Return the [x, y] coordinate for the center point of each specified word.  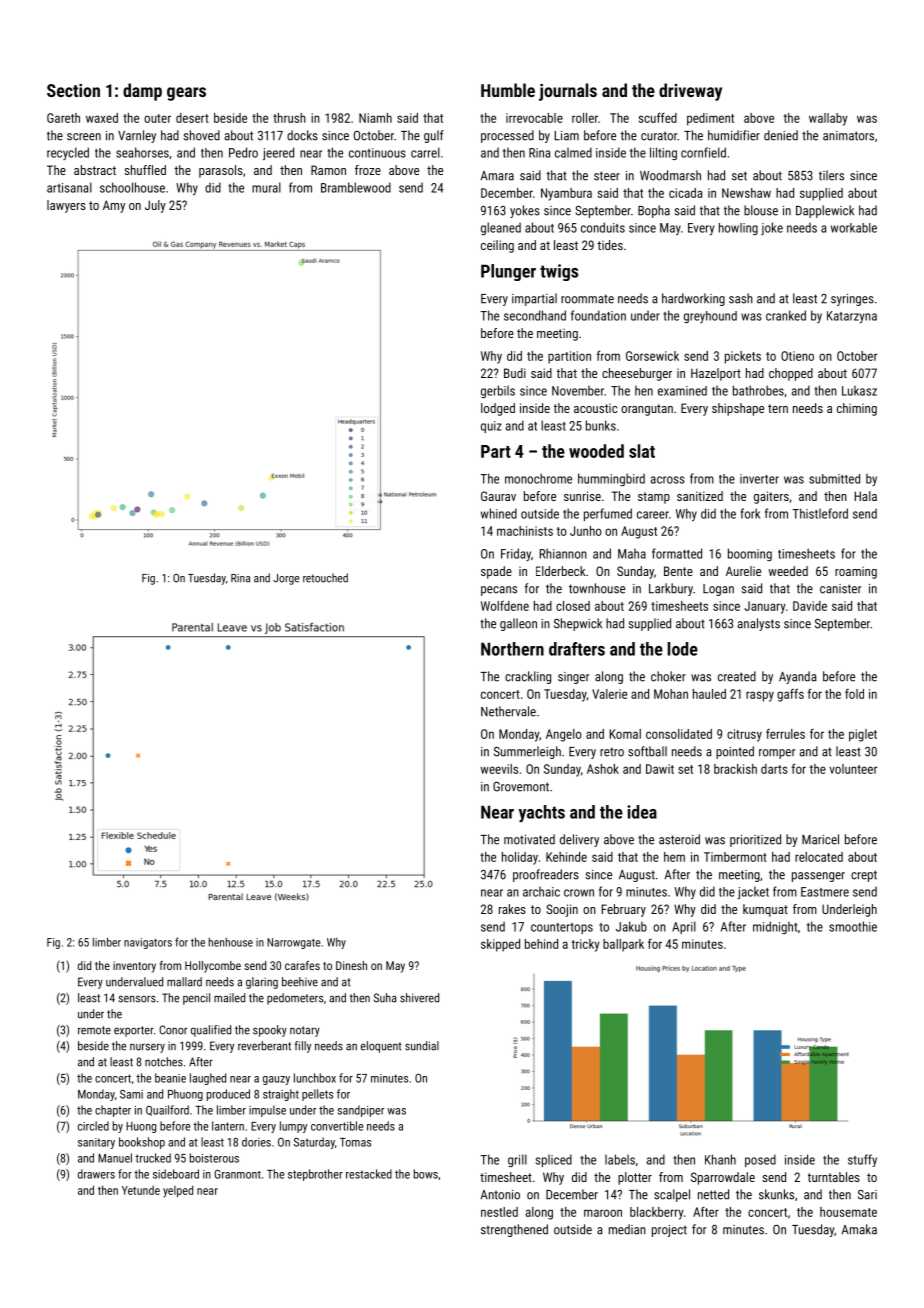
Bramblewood [356, 187]
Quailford [167, 1110]
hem [674, 857]
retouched [325, 578]
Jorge [286, 579]
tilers [831, 175]
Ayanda [797, 677]
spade [496, 572]
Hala [866, 496]
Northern [512, 649]
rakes [512, 909]
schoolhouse [132, 187]
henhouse [231, 942]
